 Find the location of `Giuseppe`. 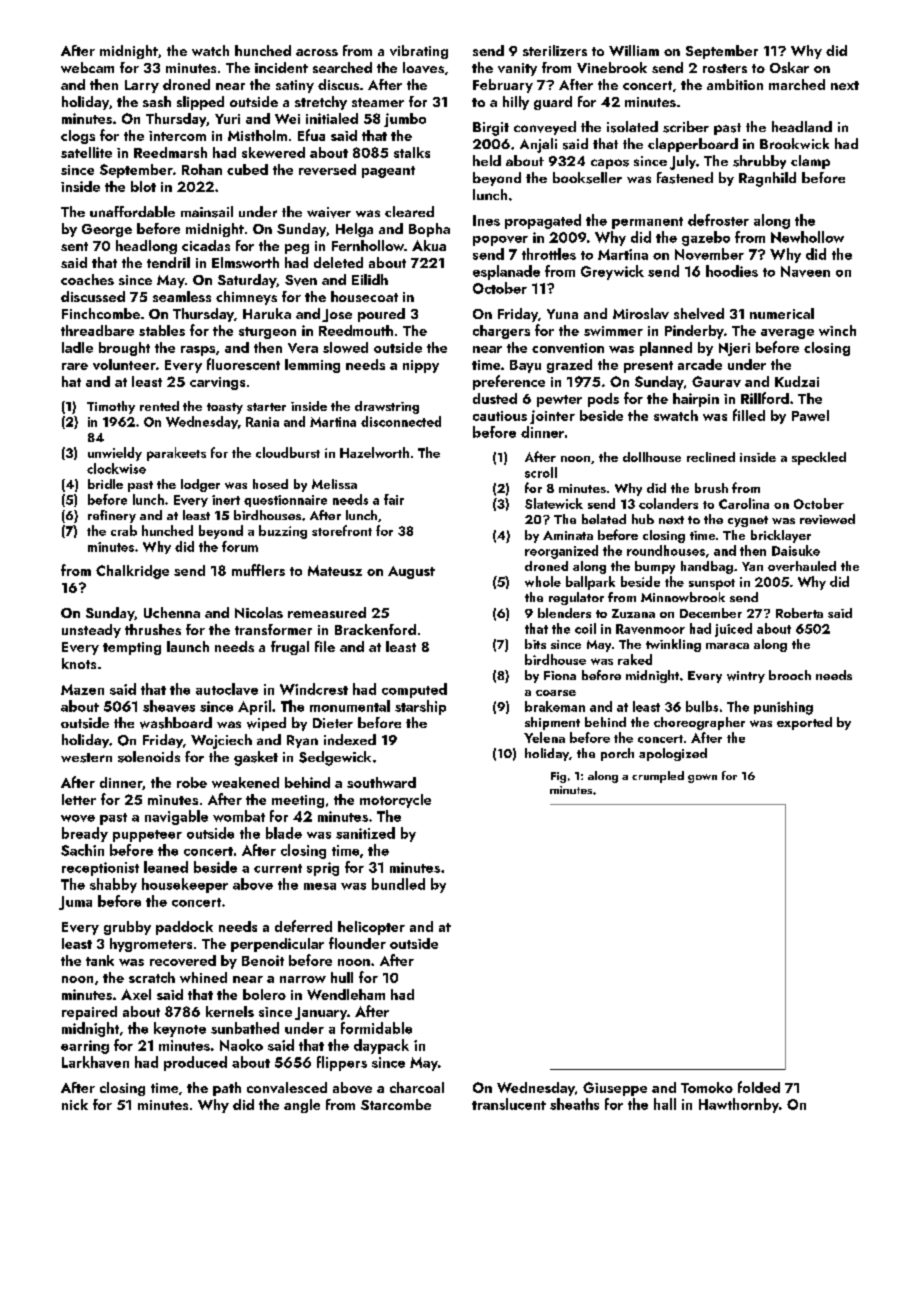

Giuseppe is located at coordinates (615, 1089).
